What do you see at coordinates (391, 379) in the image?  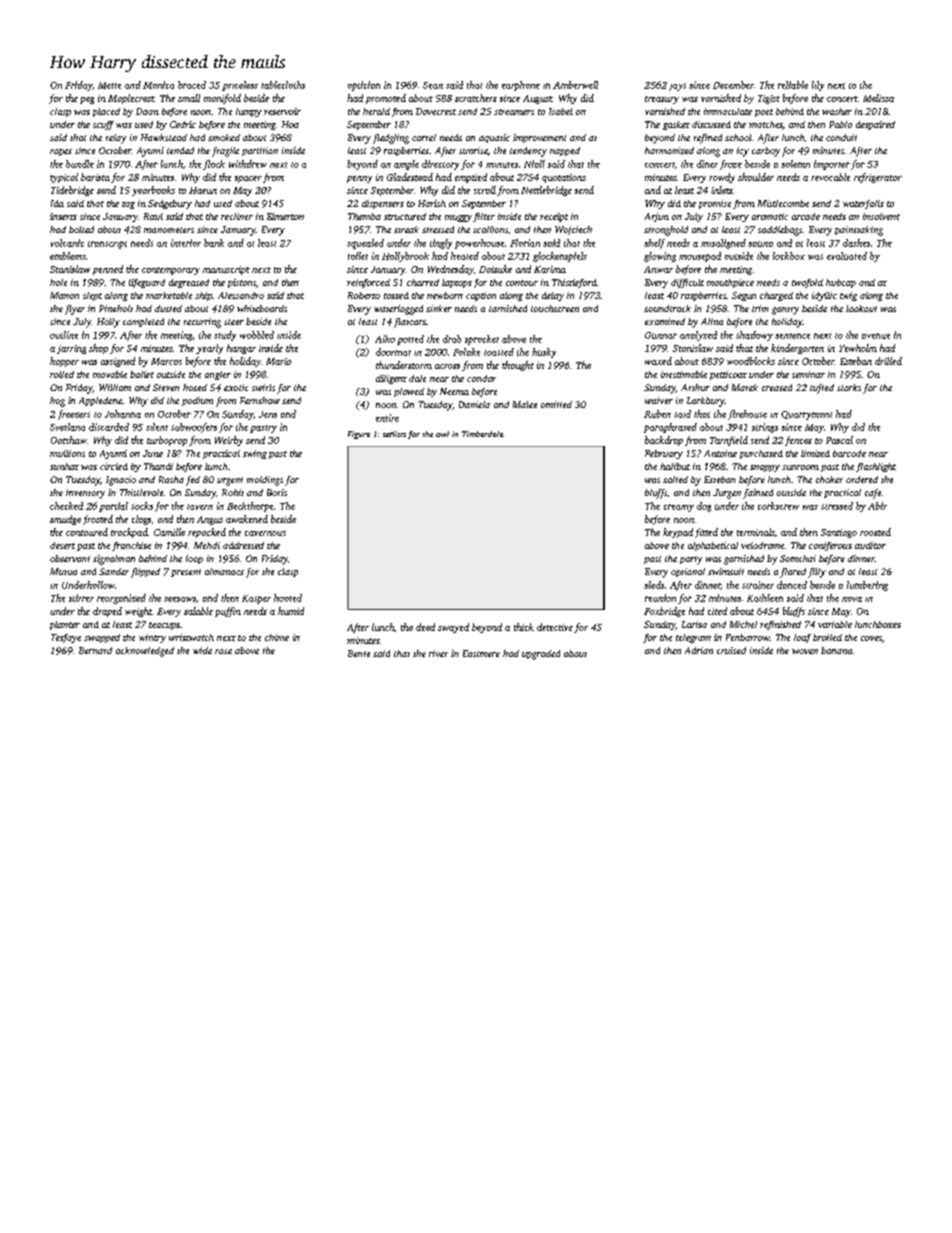 I see `diligent` at bounding box center [391, 379].
